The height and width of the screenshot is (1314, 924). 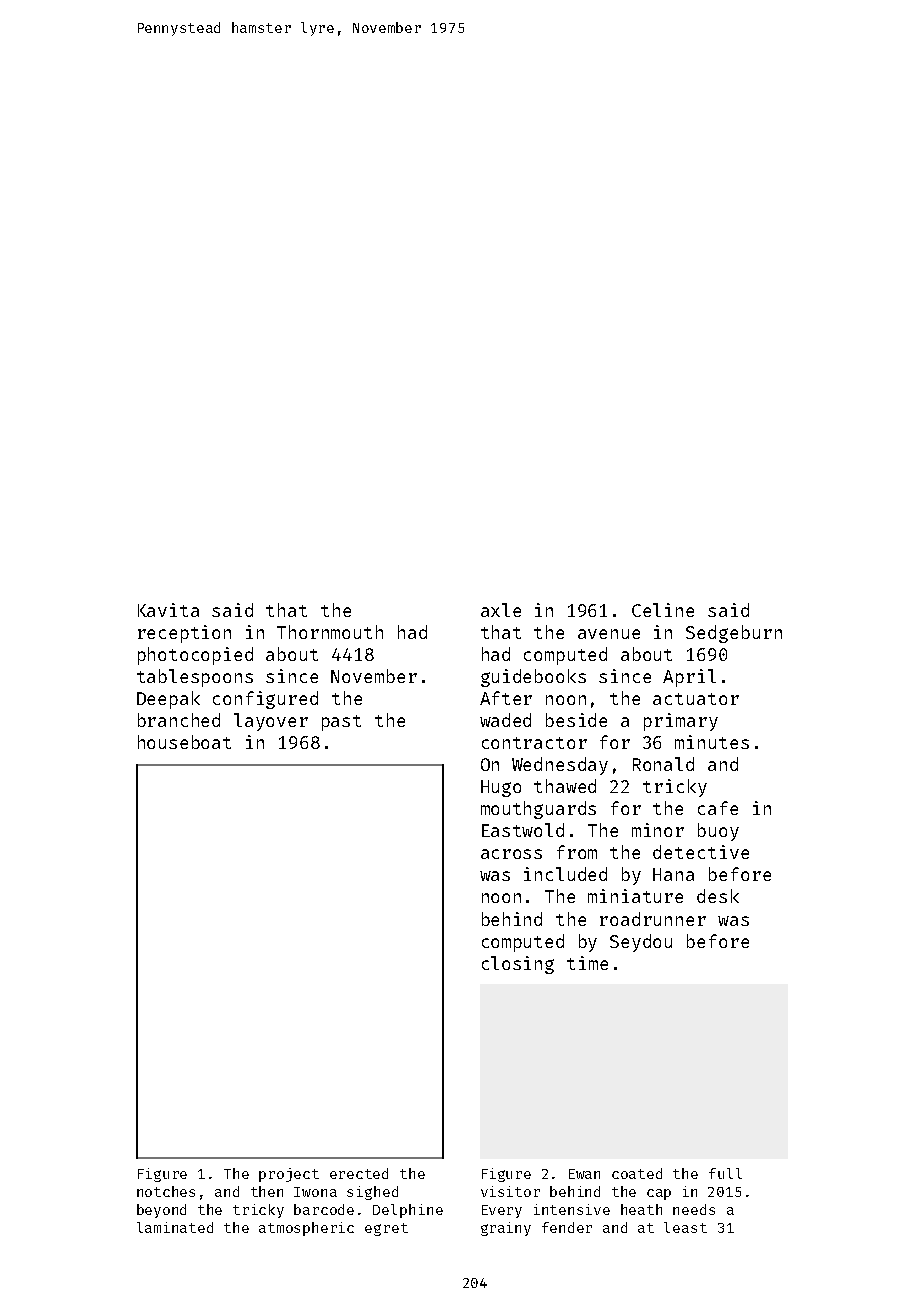 I want to click on Hugo, so click(x=501, y=788).
